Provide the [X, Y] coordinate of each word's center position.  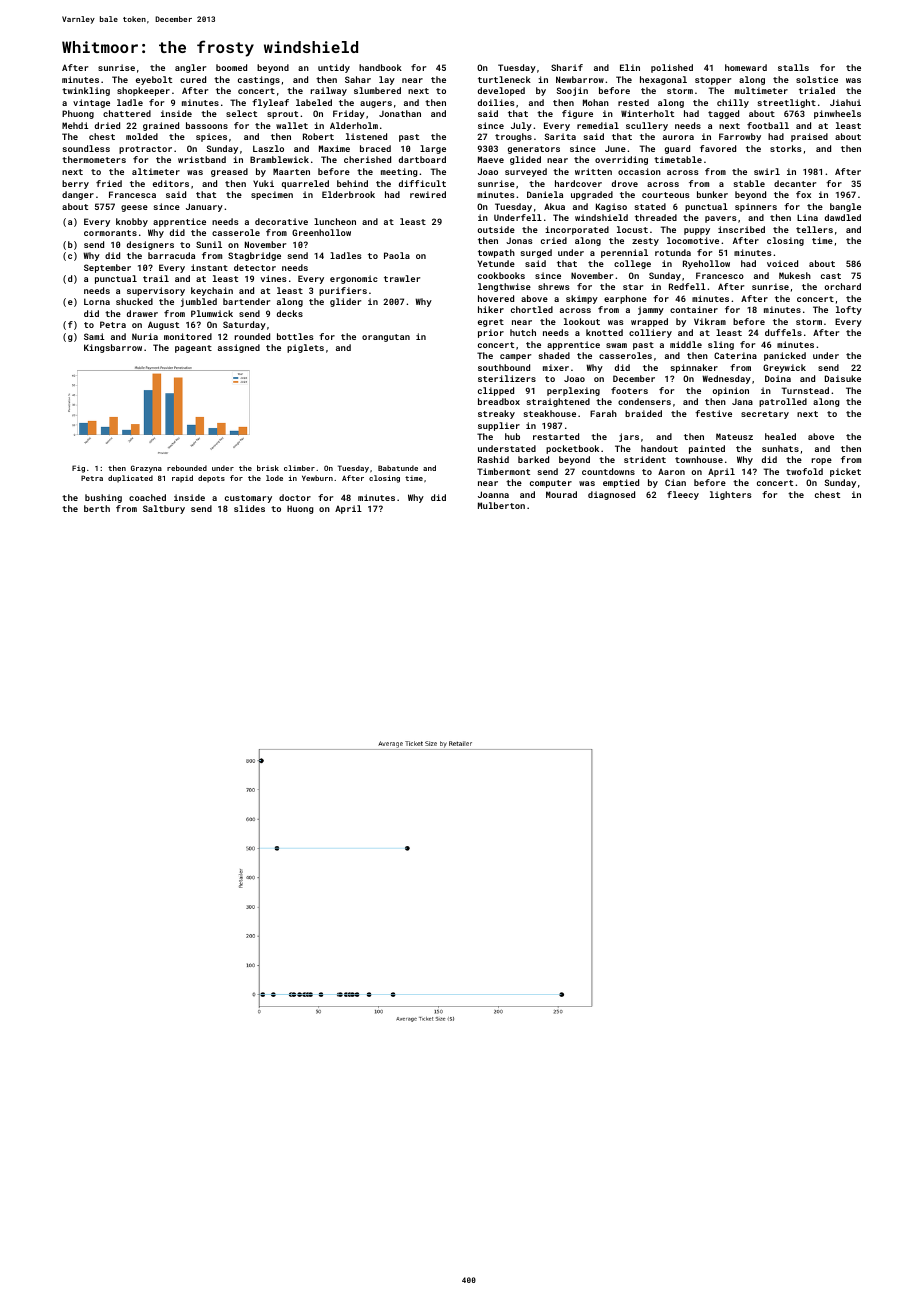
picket [845, 472]
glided [525, 160]
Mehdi [75, 125]
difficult [422, 183]
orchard [842, 286]
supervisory [156, 291]
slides [249, 508]
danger [78, 195]
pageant [193, 349]
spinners [756, 207]
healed [780, 436]
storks [786, 148]
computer [551, 484]
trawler [402, 278]
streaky [496, 414]
